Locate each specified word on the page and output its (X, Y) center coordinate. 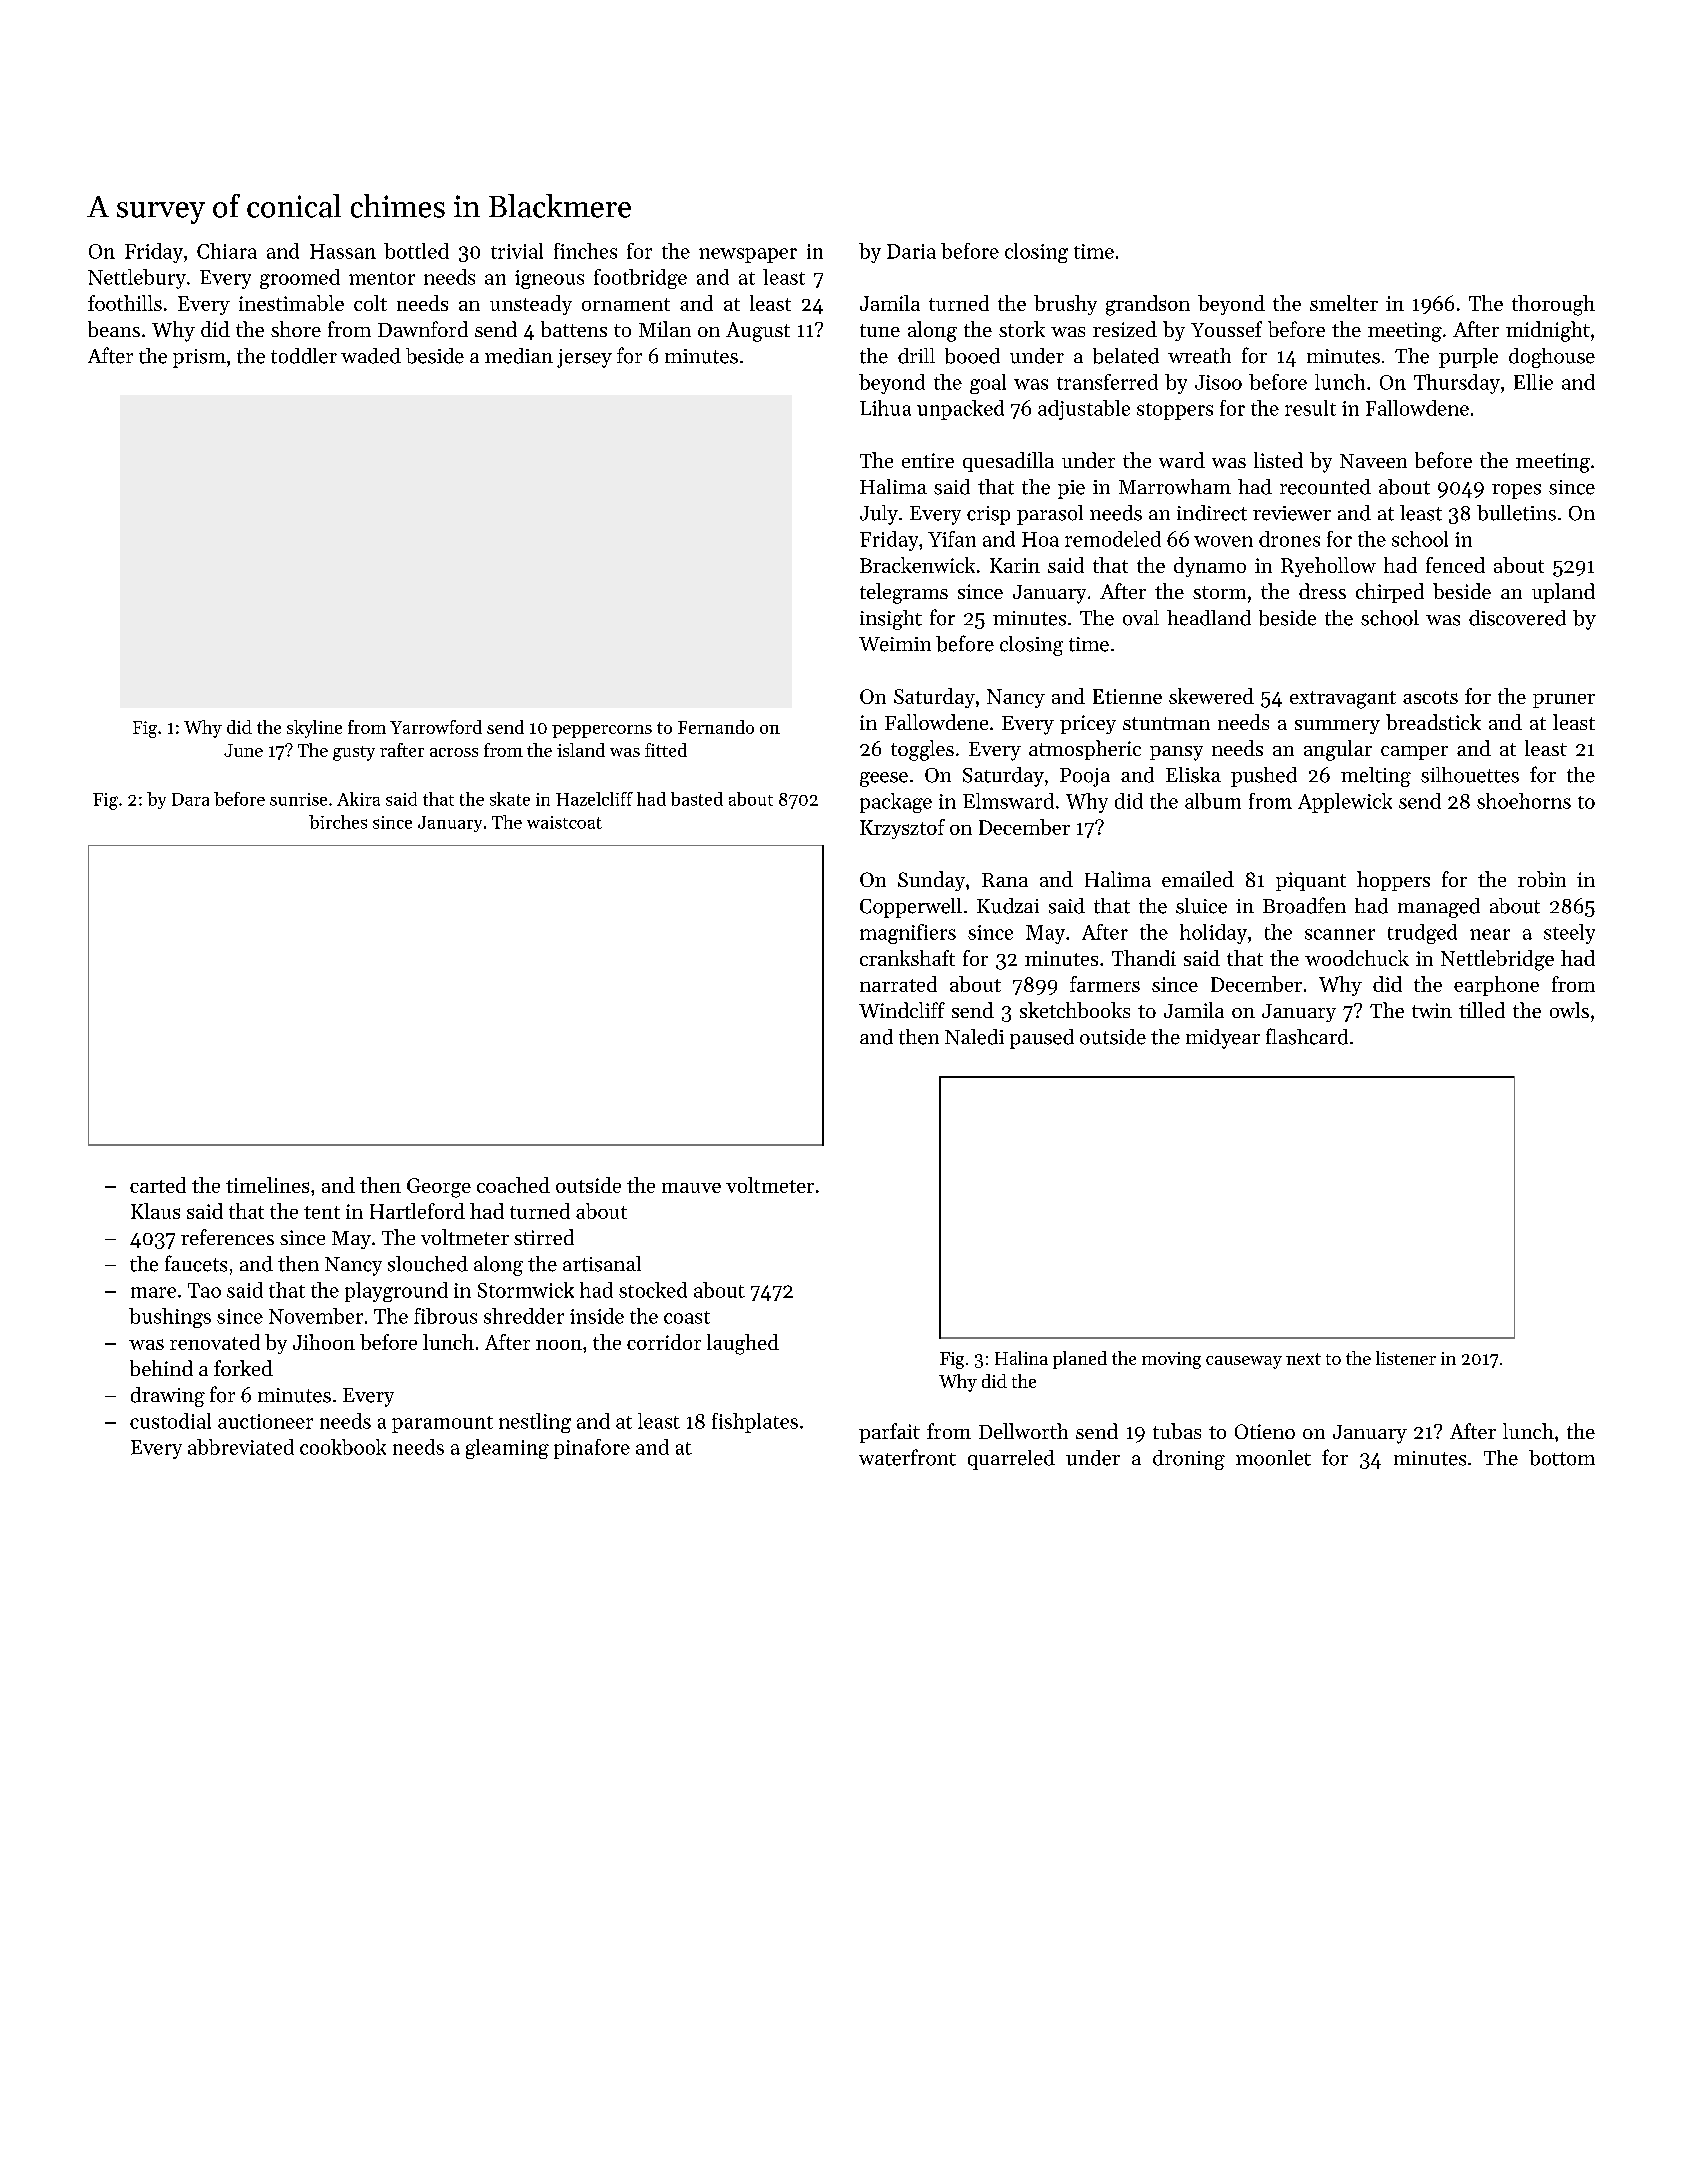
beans (114, 329)
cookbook (343, 1447)
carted (158, 1185)
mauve (691, 1188)
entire (928, 460)
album (1213, 801)
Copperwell (911, 908)
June (243, 750)
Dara (190, 799)
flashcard (1307, 1036)
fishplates (755, 1423)
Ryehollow (1328, 567)
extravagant (1343, 700)
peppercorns (602, 731)
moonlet (1273, 1458)
